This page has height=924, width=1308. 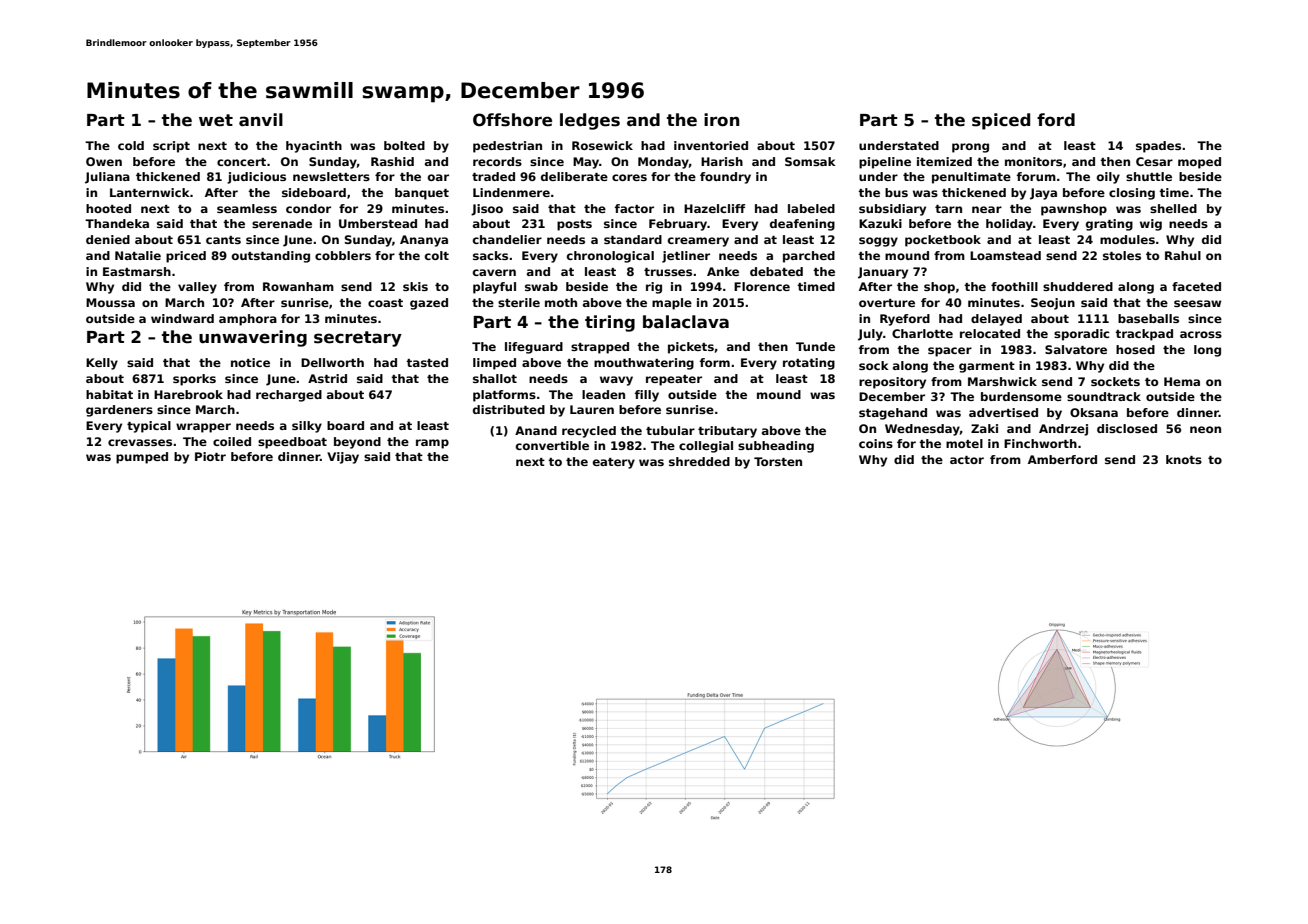 What do you see at coordinates (922, 333) in the page?
I see `Charlotte` at bounding box center [922, 333].
